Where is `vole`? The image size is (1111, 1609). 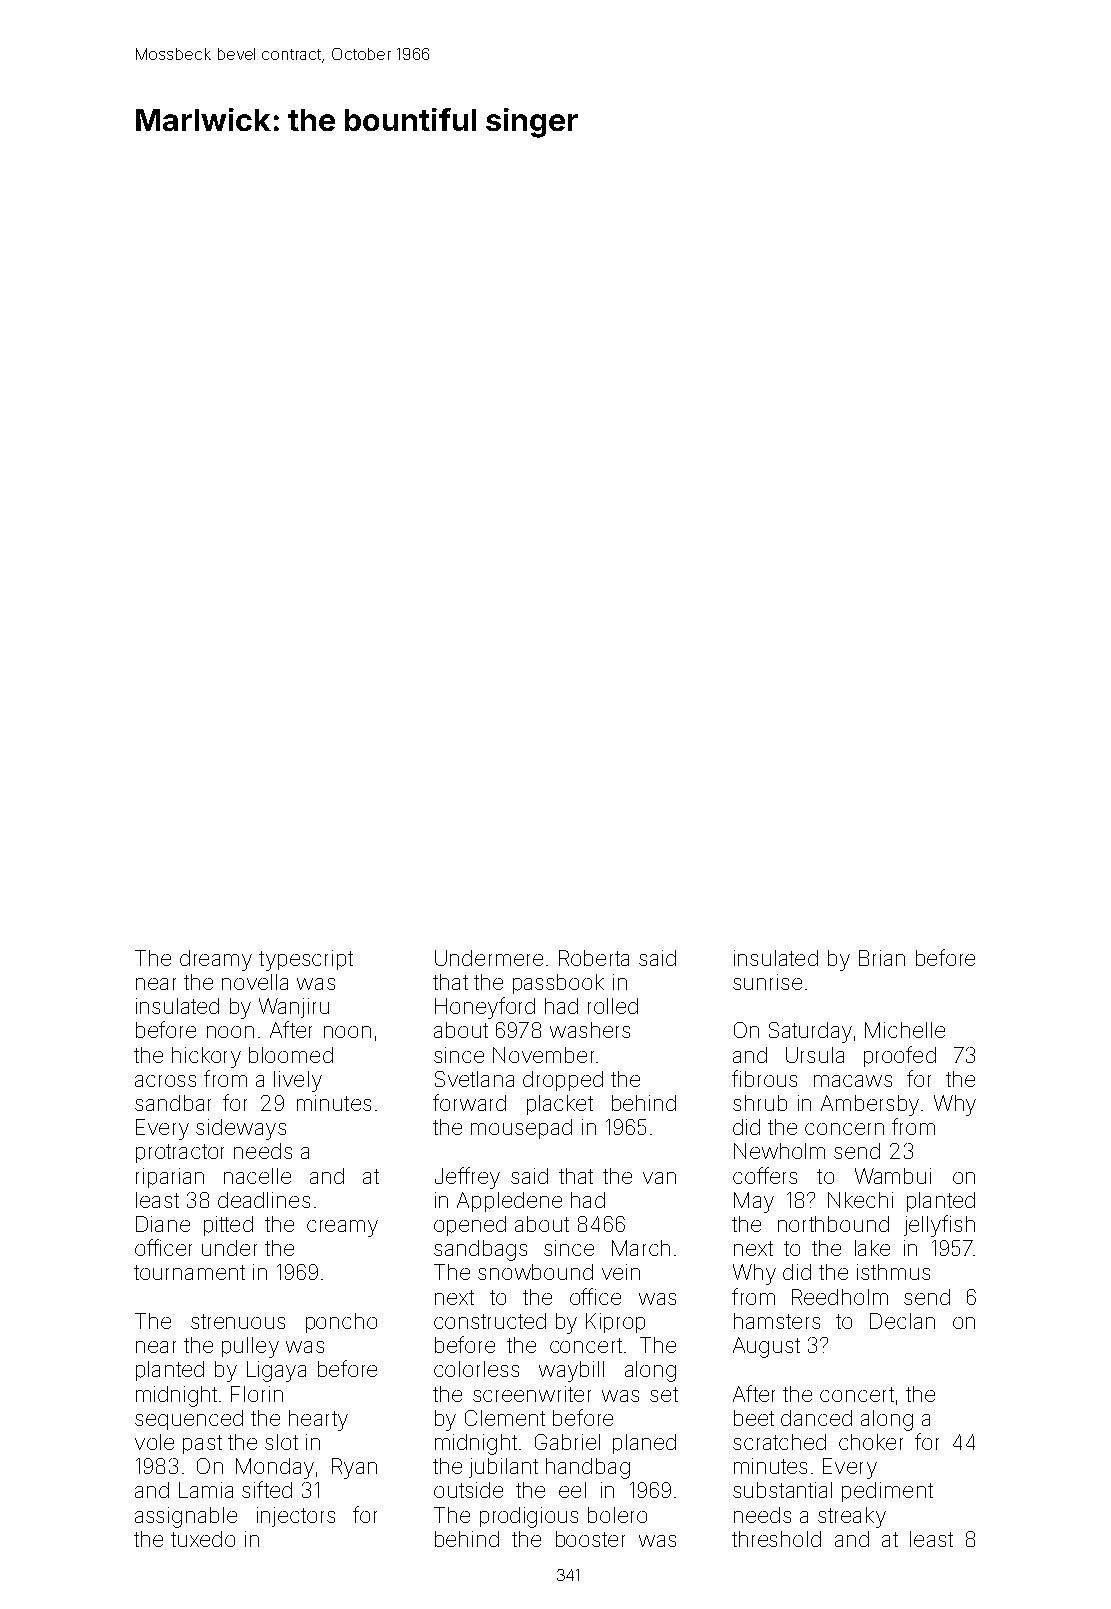
vole is located at coordinates (154, 1442).
